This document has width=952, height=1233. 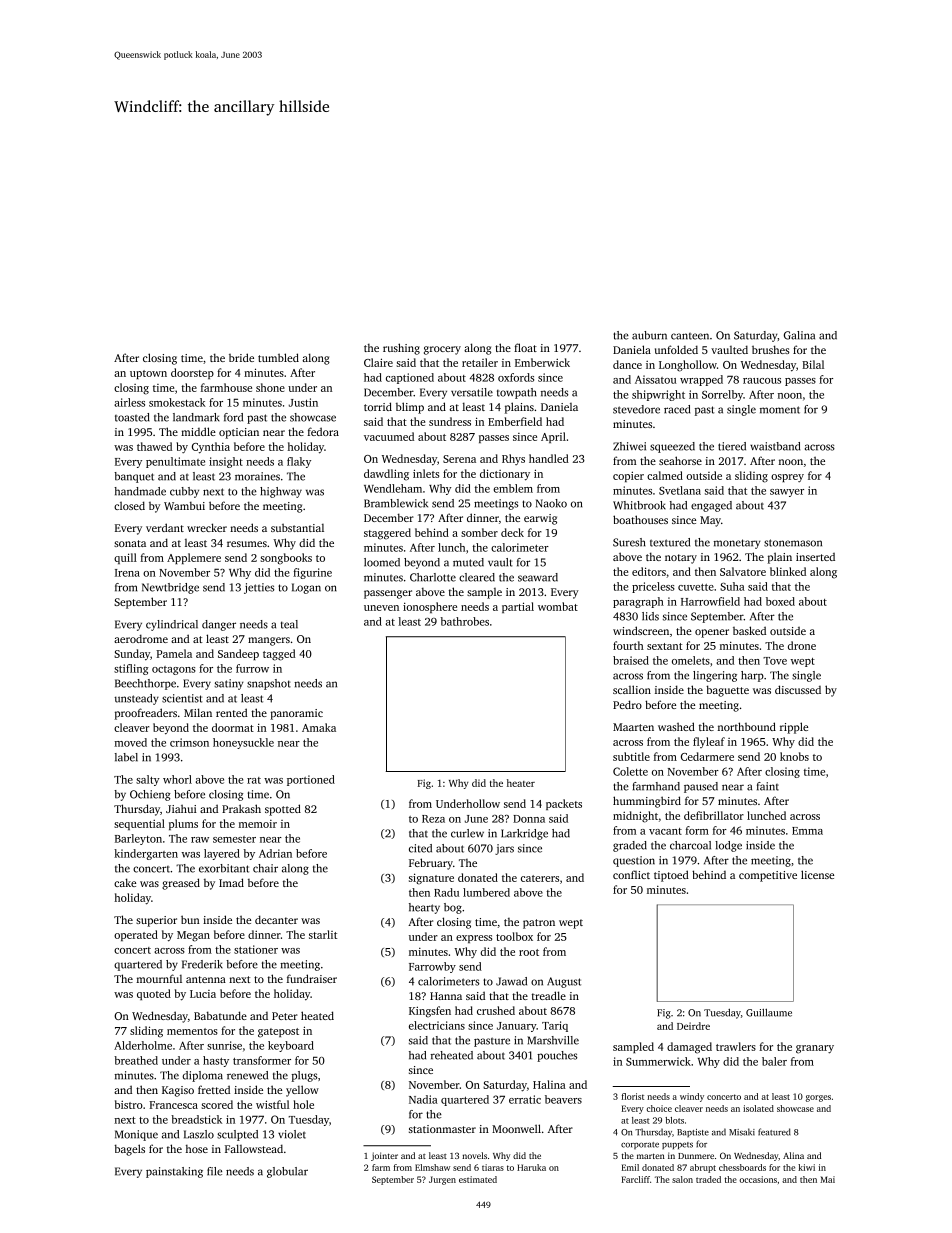 I want to click on tumbled, so click(x=278, y=357).
